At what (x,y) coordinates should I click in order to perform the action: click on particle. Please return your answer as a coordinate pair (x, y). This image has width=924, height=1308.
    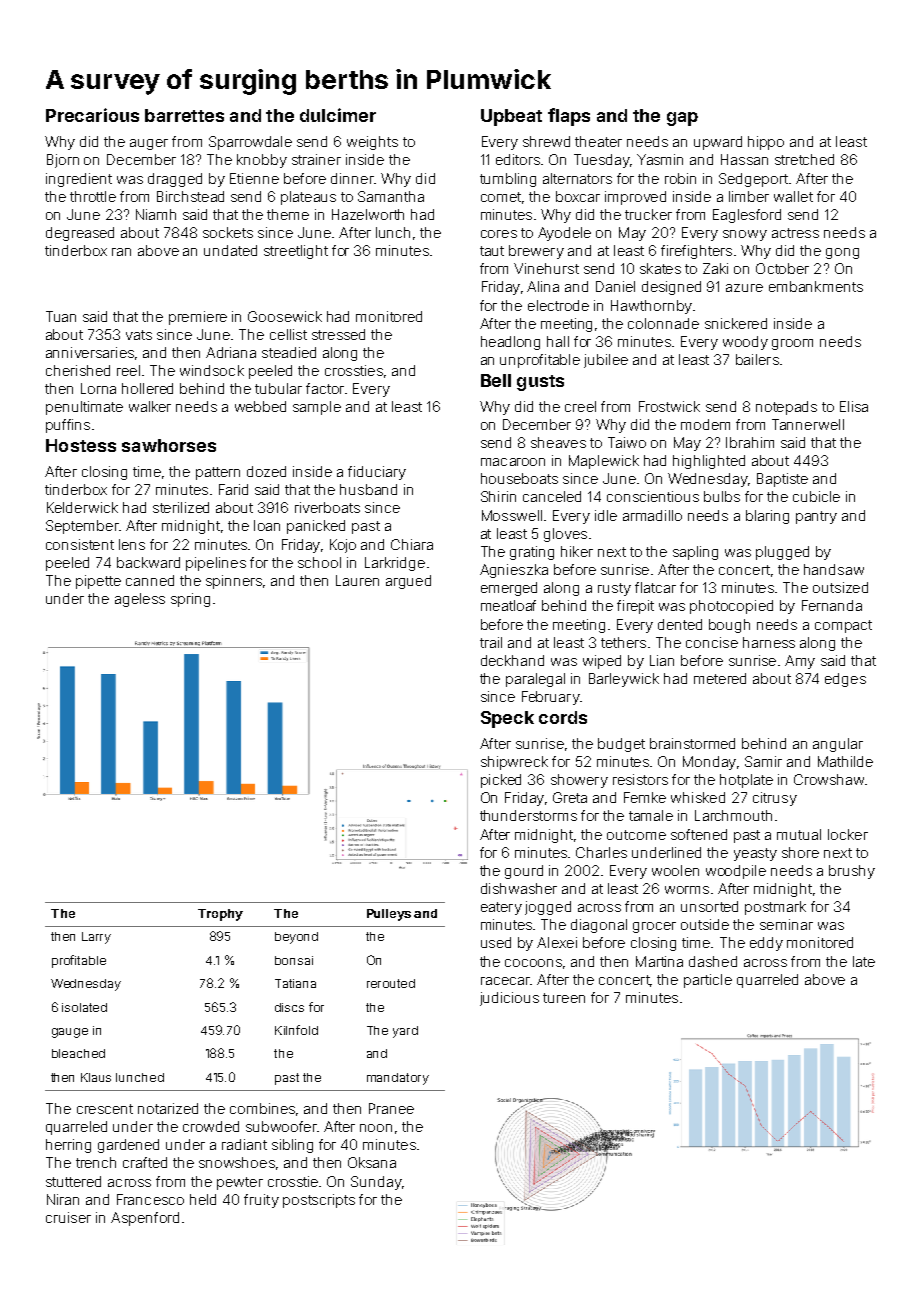
    Looking at the image, I should click on (708, 981).
